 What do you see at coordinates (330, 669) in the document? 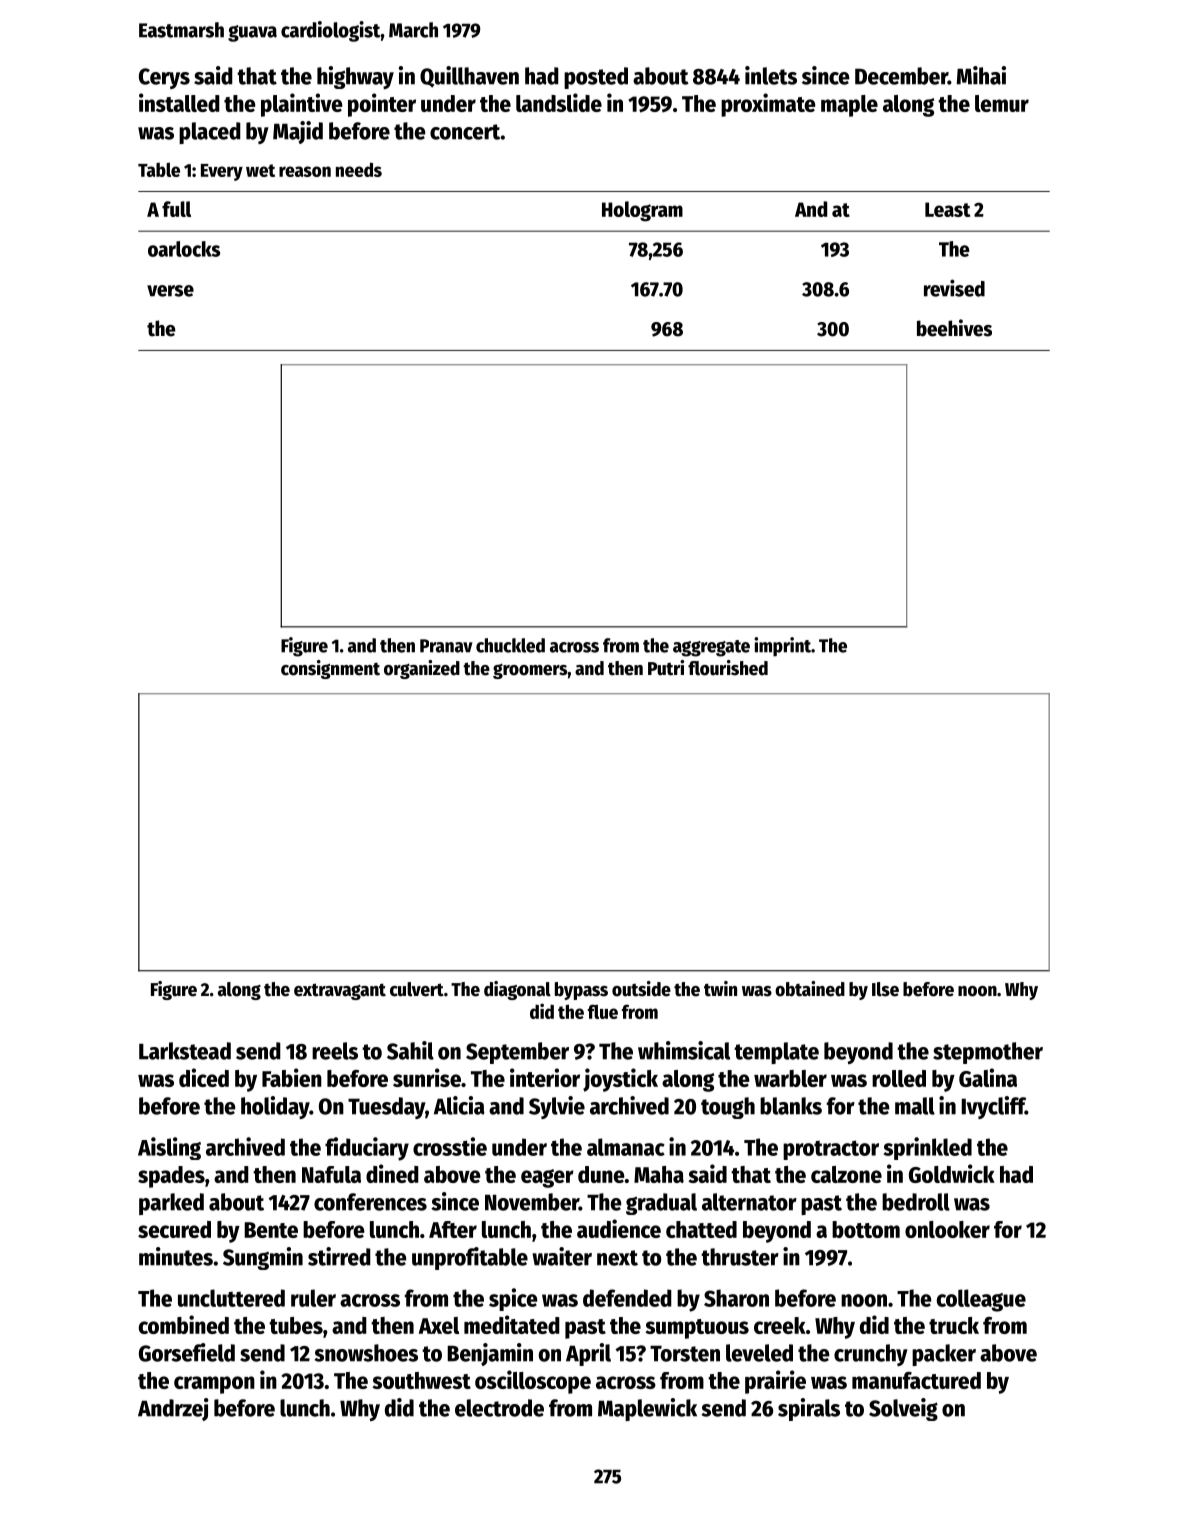
I see `consignment` at bounding box center [330, 669].
